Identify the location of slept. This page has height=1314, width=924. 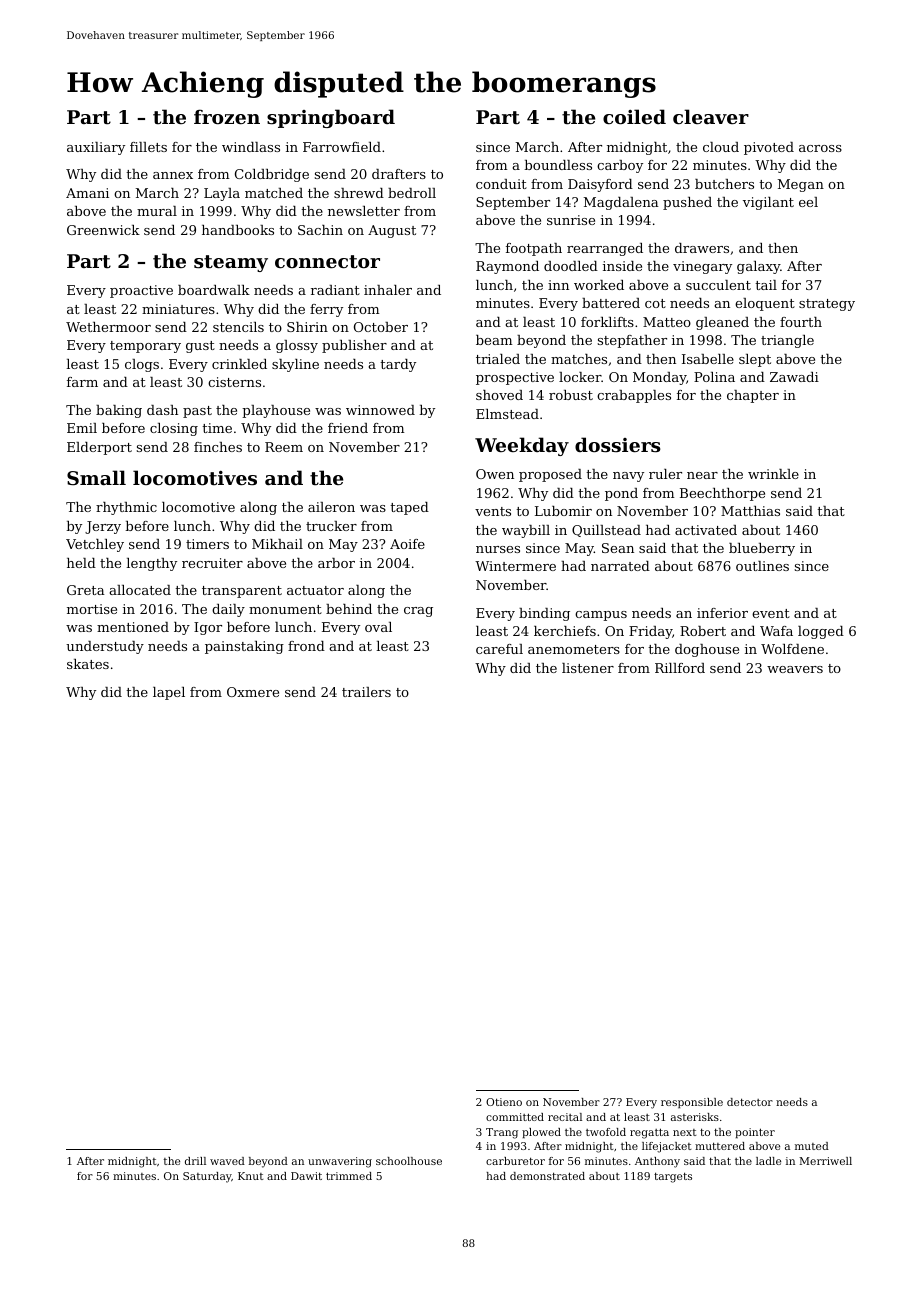
(755, 360).
